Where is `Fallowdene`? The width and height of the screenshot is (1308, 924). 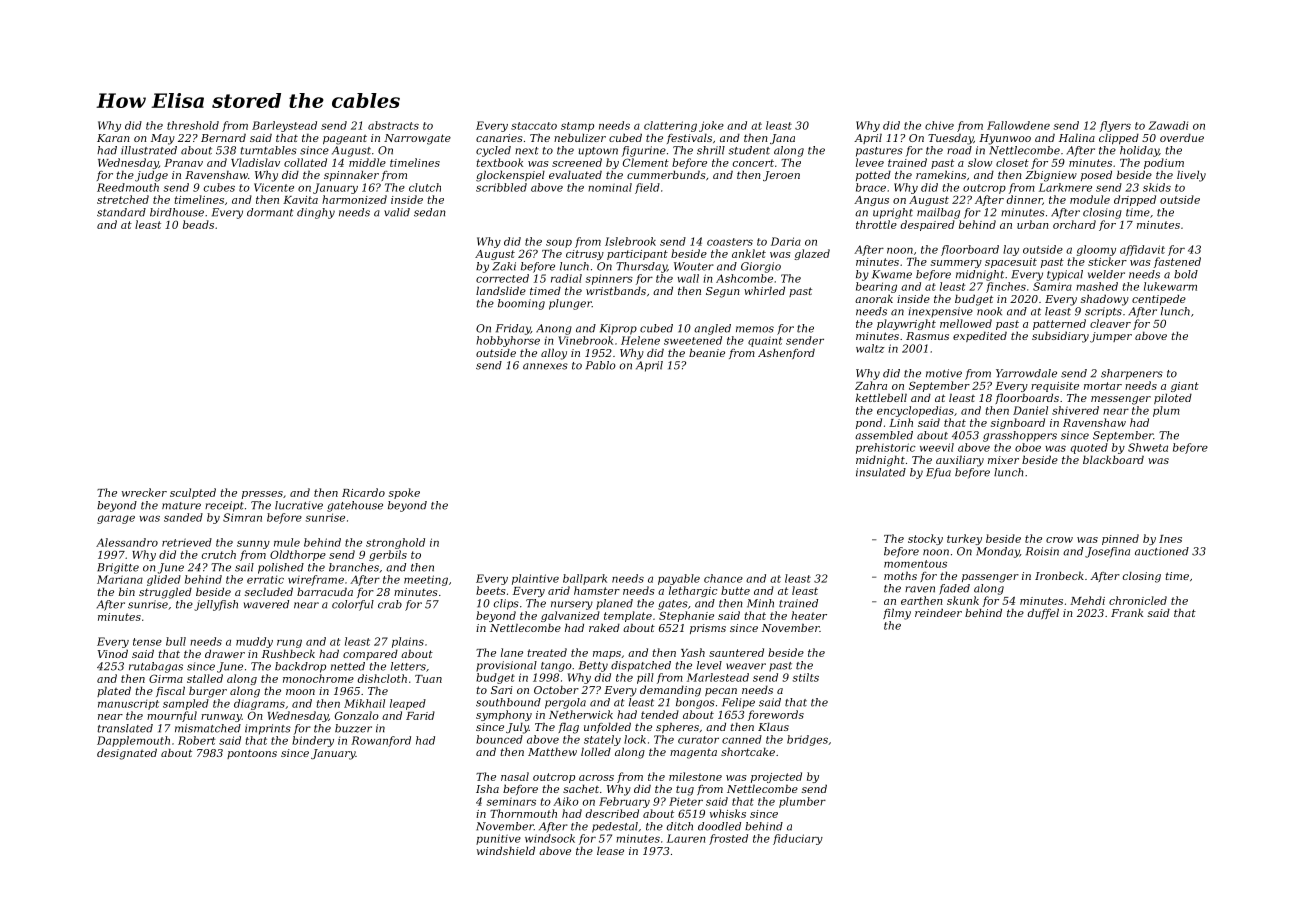
Fallowdene is located at coordinates (1018, 125).
